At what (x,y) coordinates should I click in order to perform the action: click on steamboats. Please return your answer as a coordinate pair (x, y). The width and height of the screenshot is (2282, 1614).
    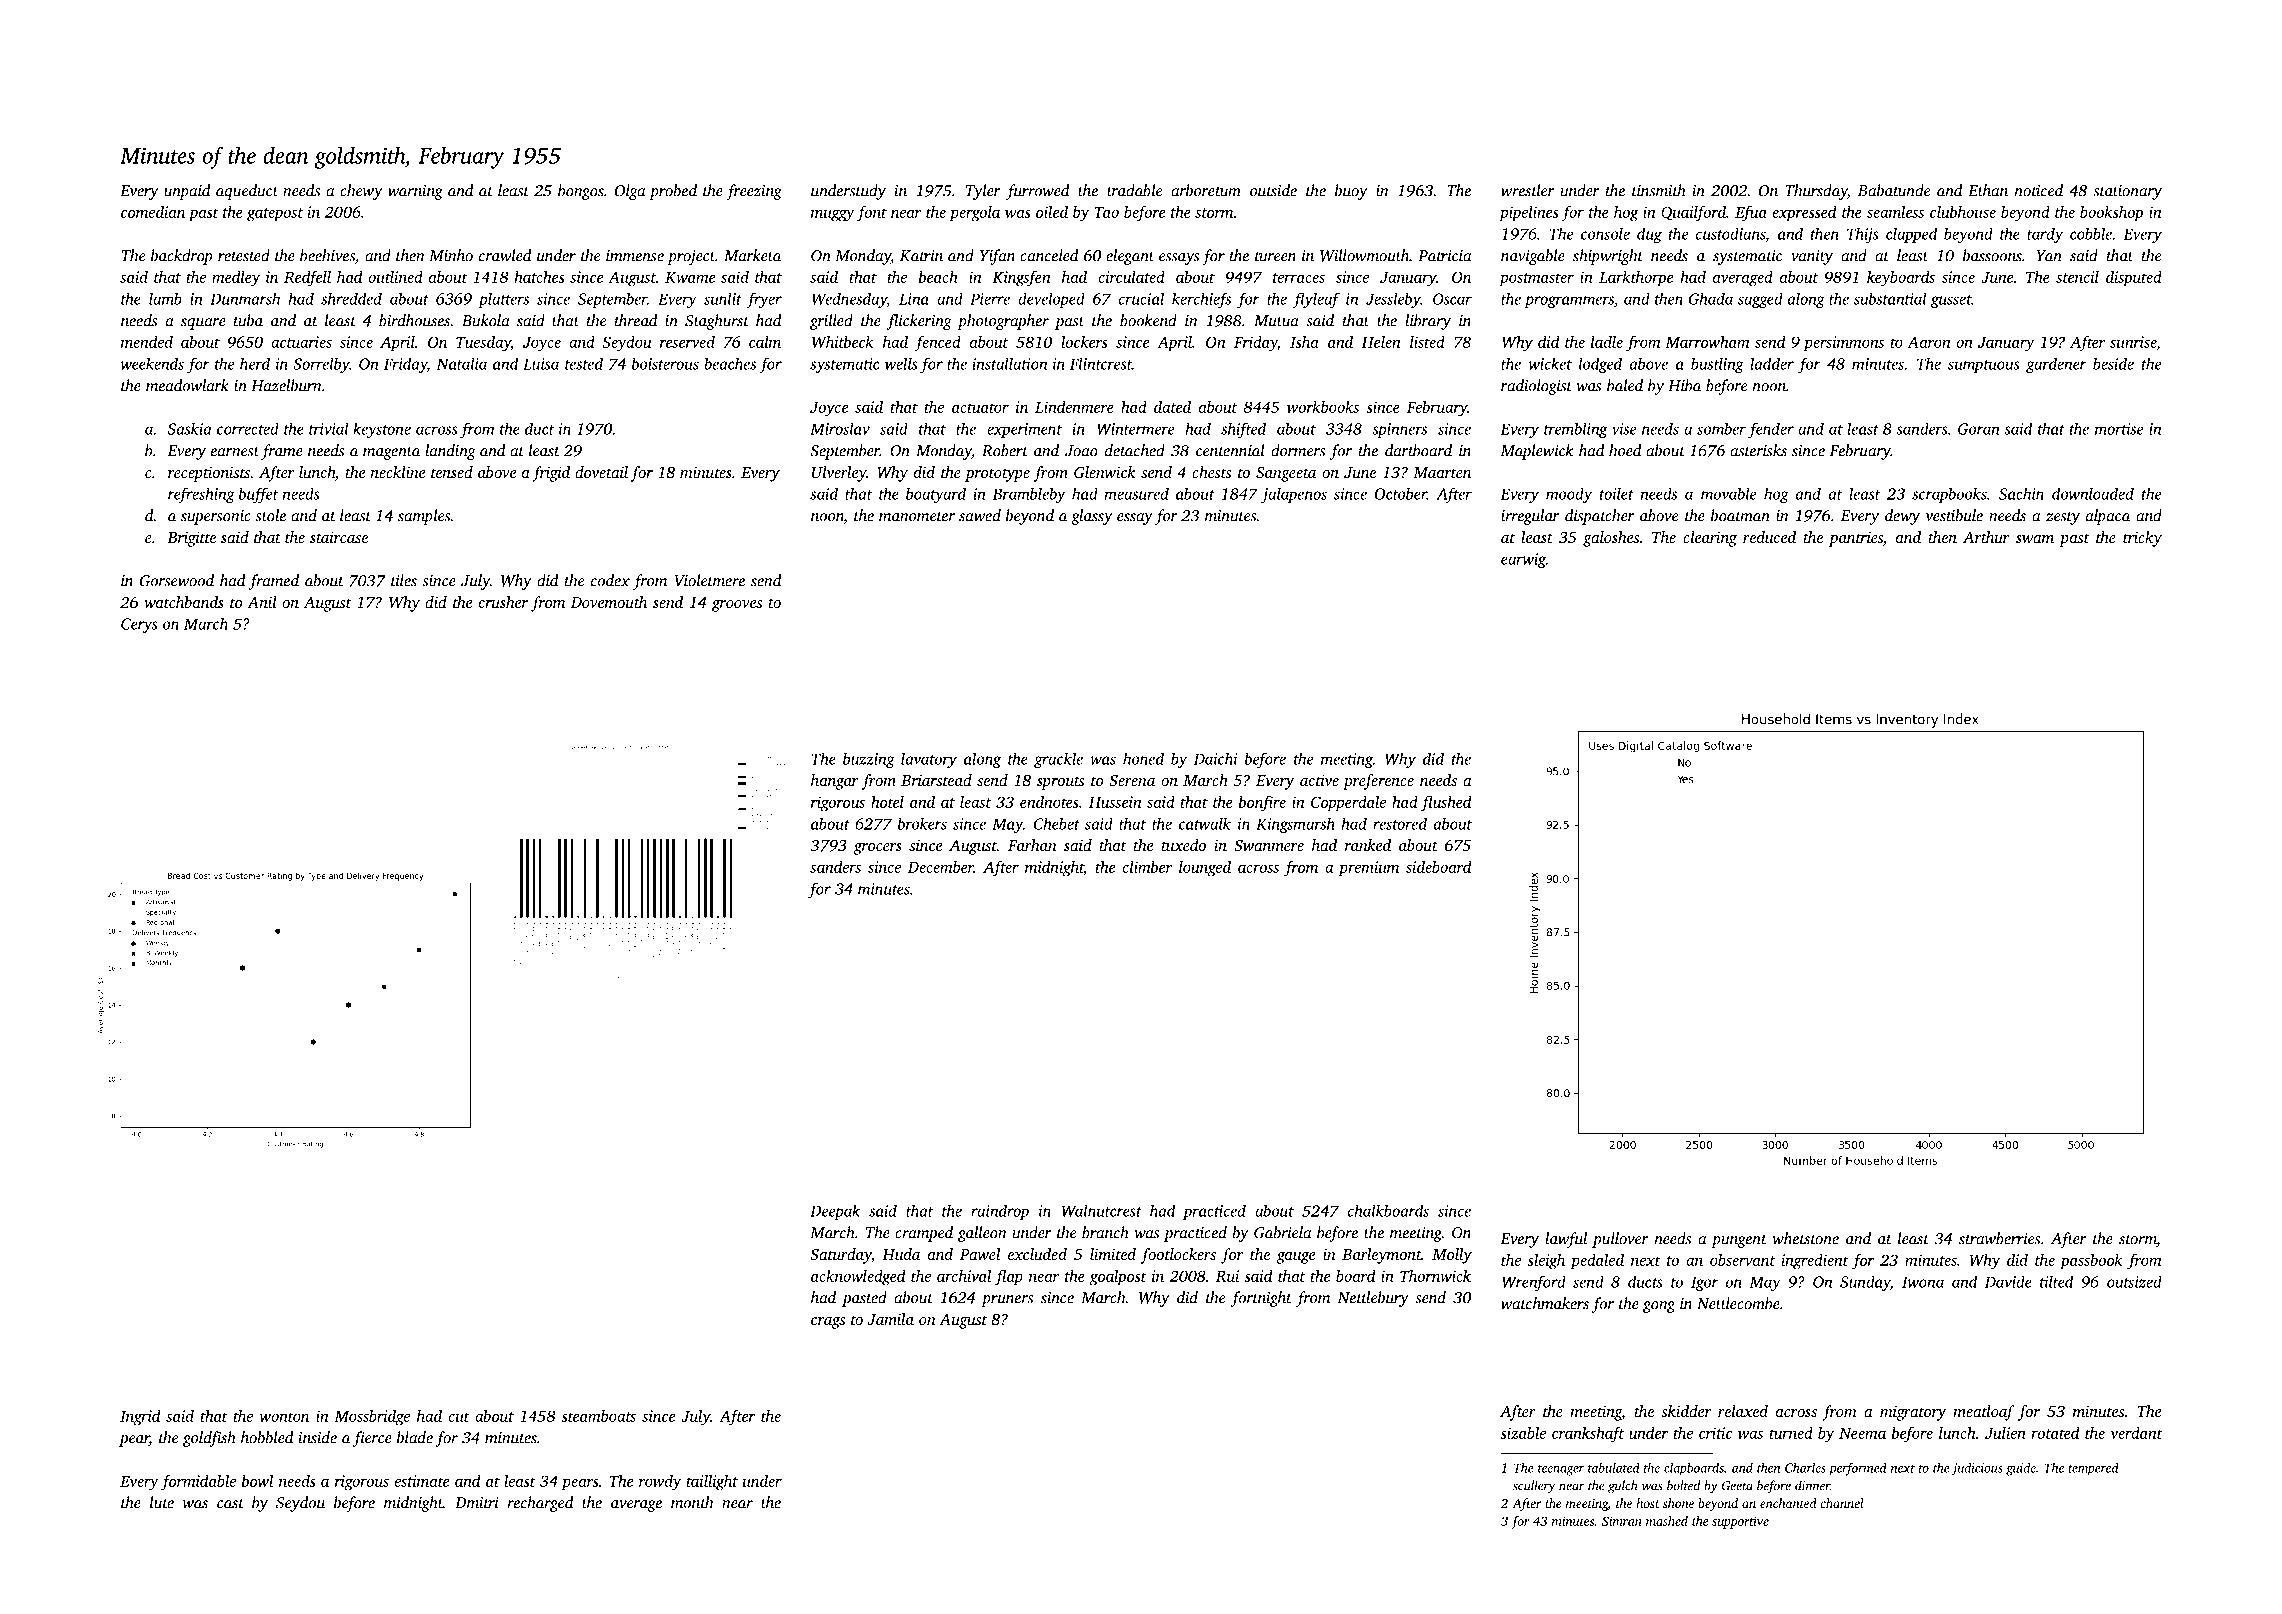
    Looking at the image, I should click on (598, 1416).
